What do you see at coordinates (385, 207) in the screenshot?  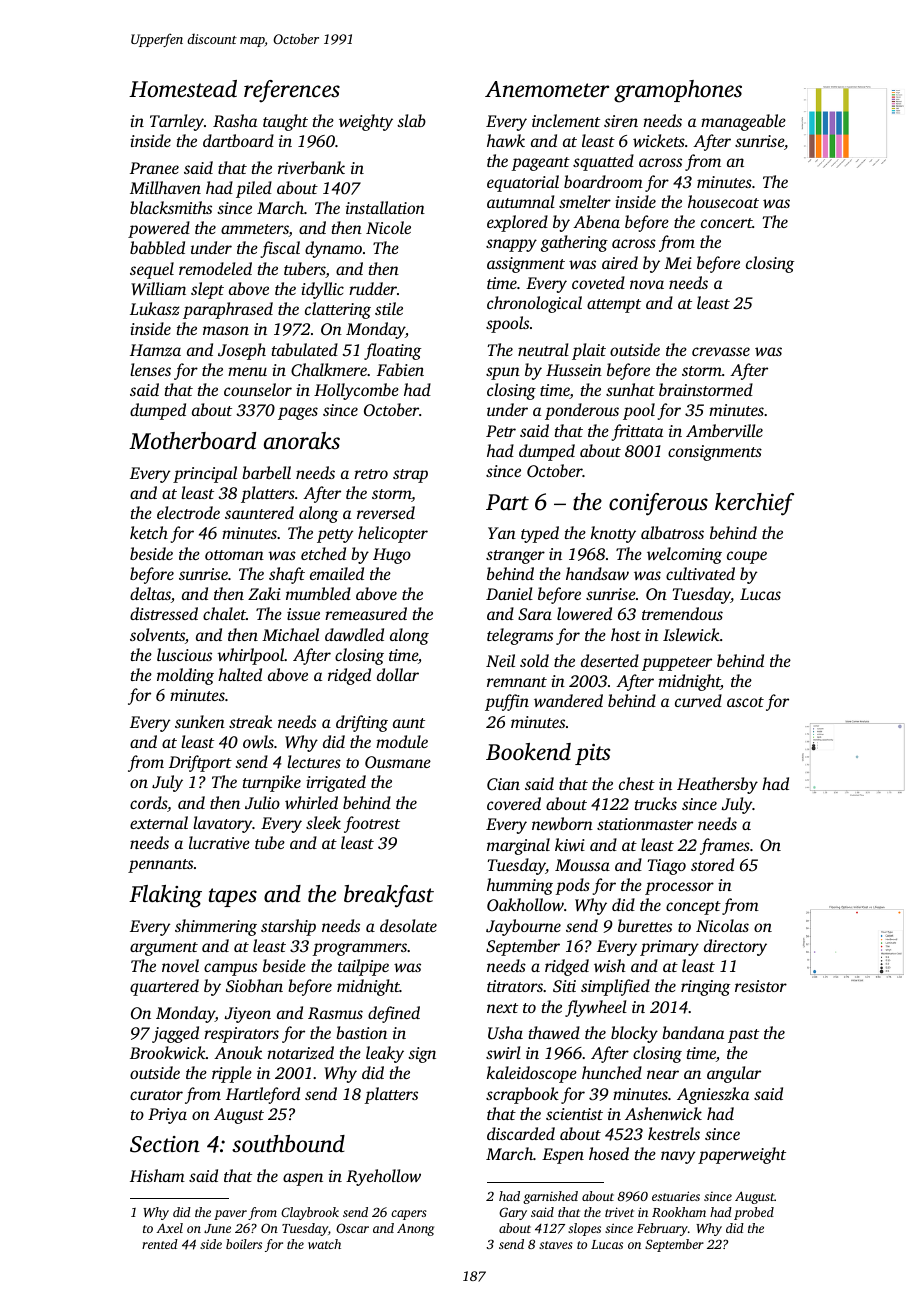 I see `installation` at bounding box center [385, 207].
